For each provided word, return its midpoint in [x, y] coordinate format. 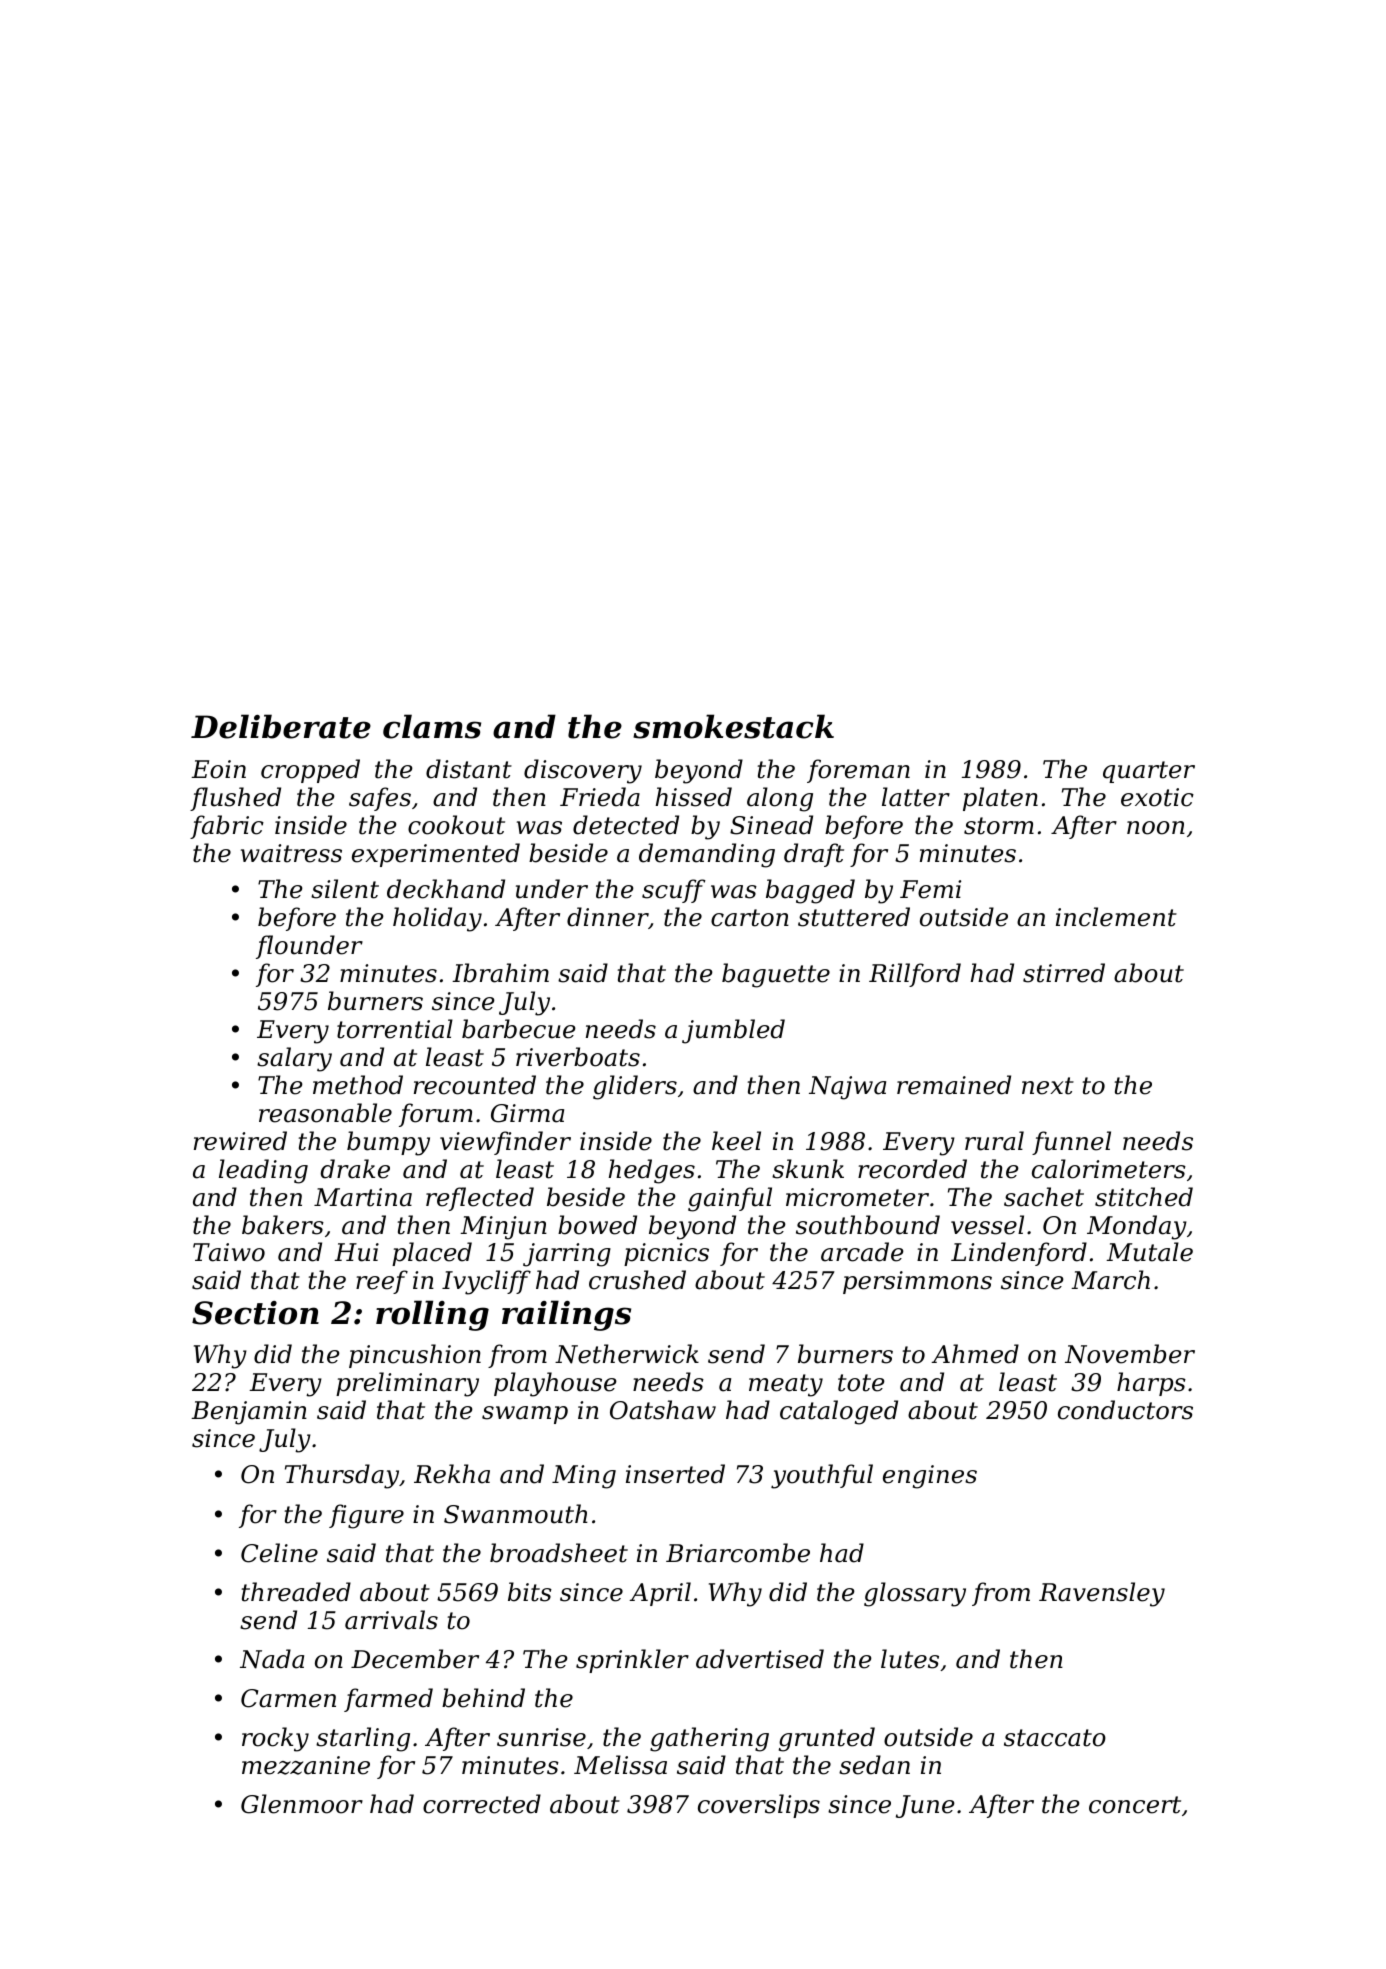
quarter [1149, 772]
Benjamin [249, 1413]
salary [294, 1059]
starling [363, 1739]
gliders [635, 1087]
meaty [786, 1385]
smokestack [733, 726]
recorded [912, 1169]
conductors [1125, 1410]
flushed [235, 799]
